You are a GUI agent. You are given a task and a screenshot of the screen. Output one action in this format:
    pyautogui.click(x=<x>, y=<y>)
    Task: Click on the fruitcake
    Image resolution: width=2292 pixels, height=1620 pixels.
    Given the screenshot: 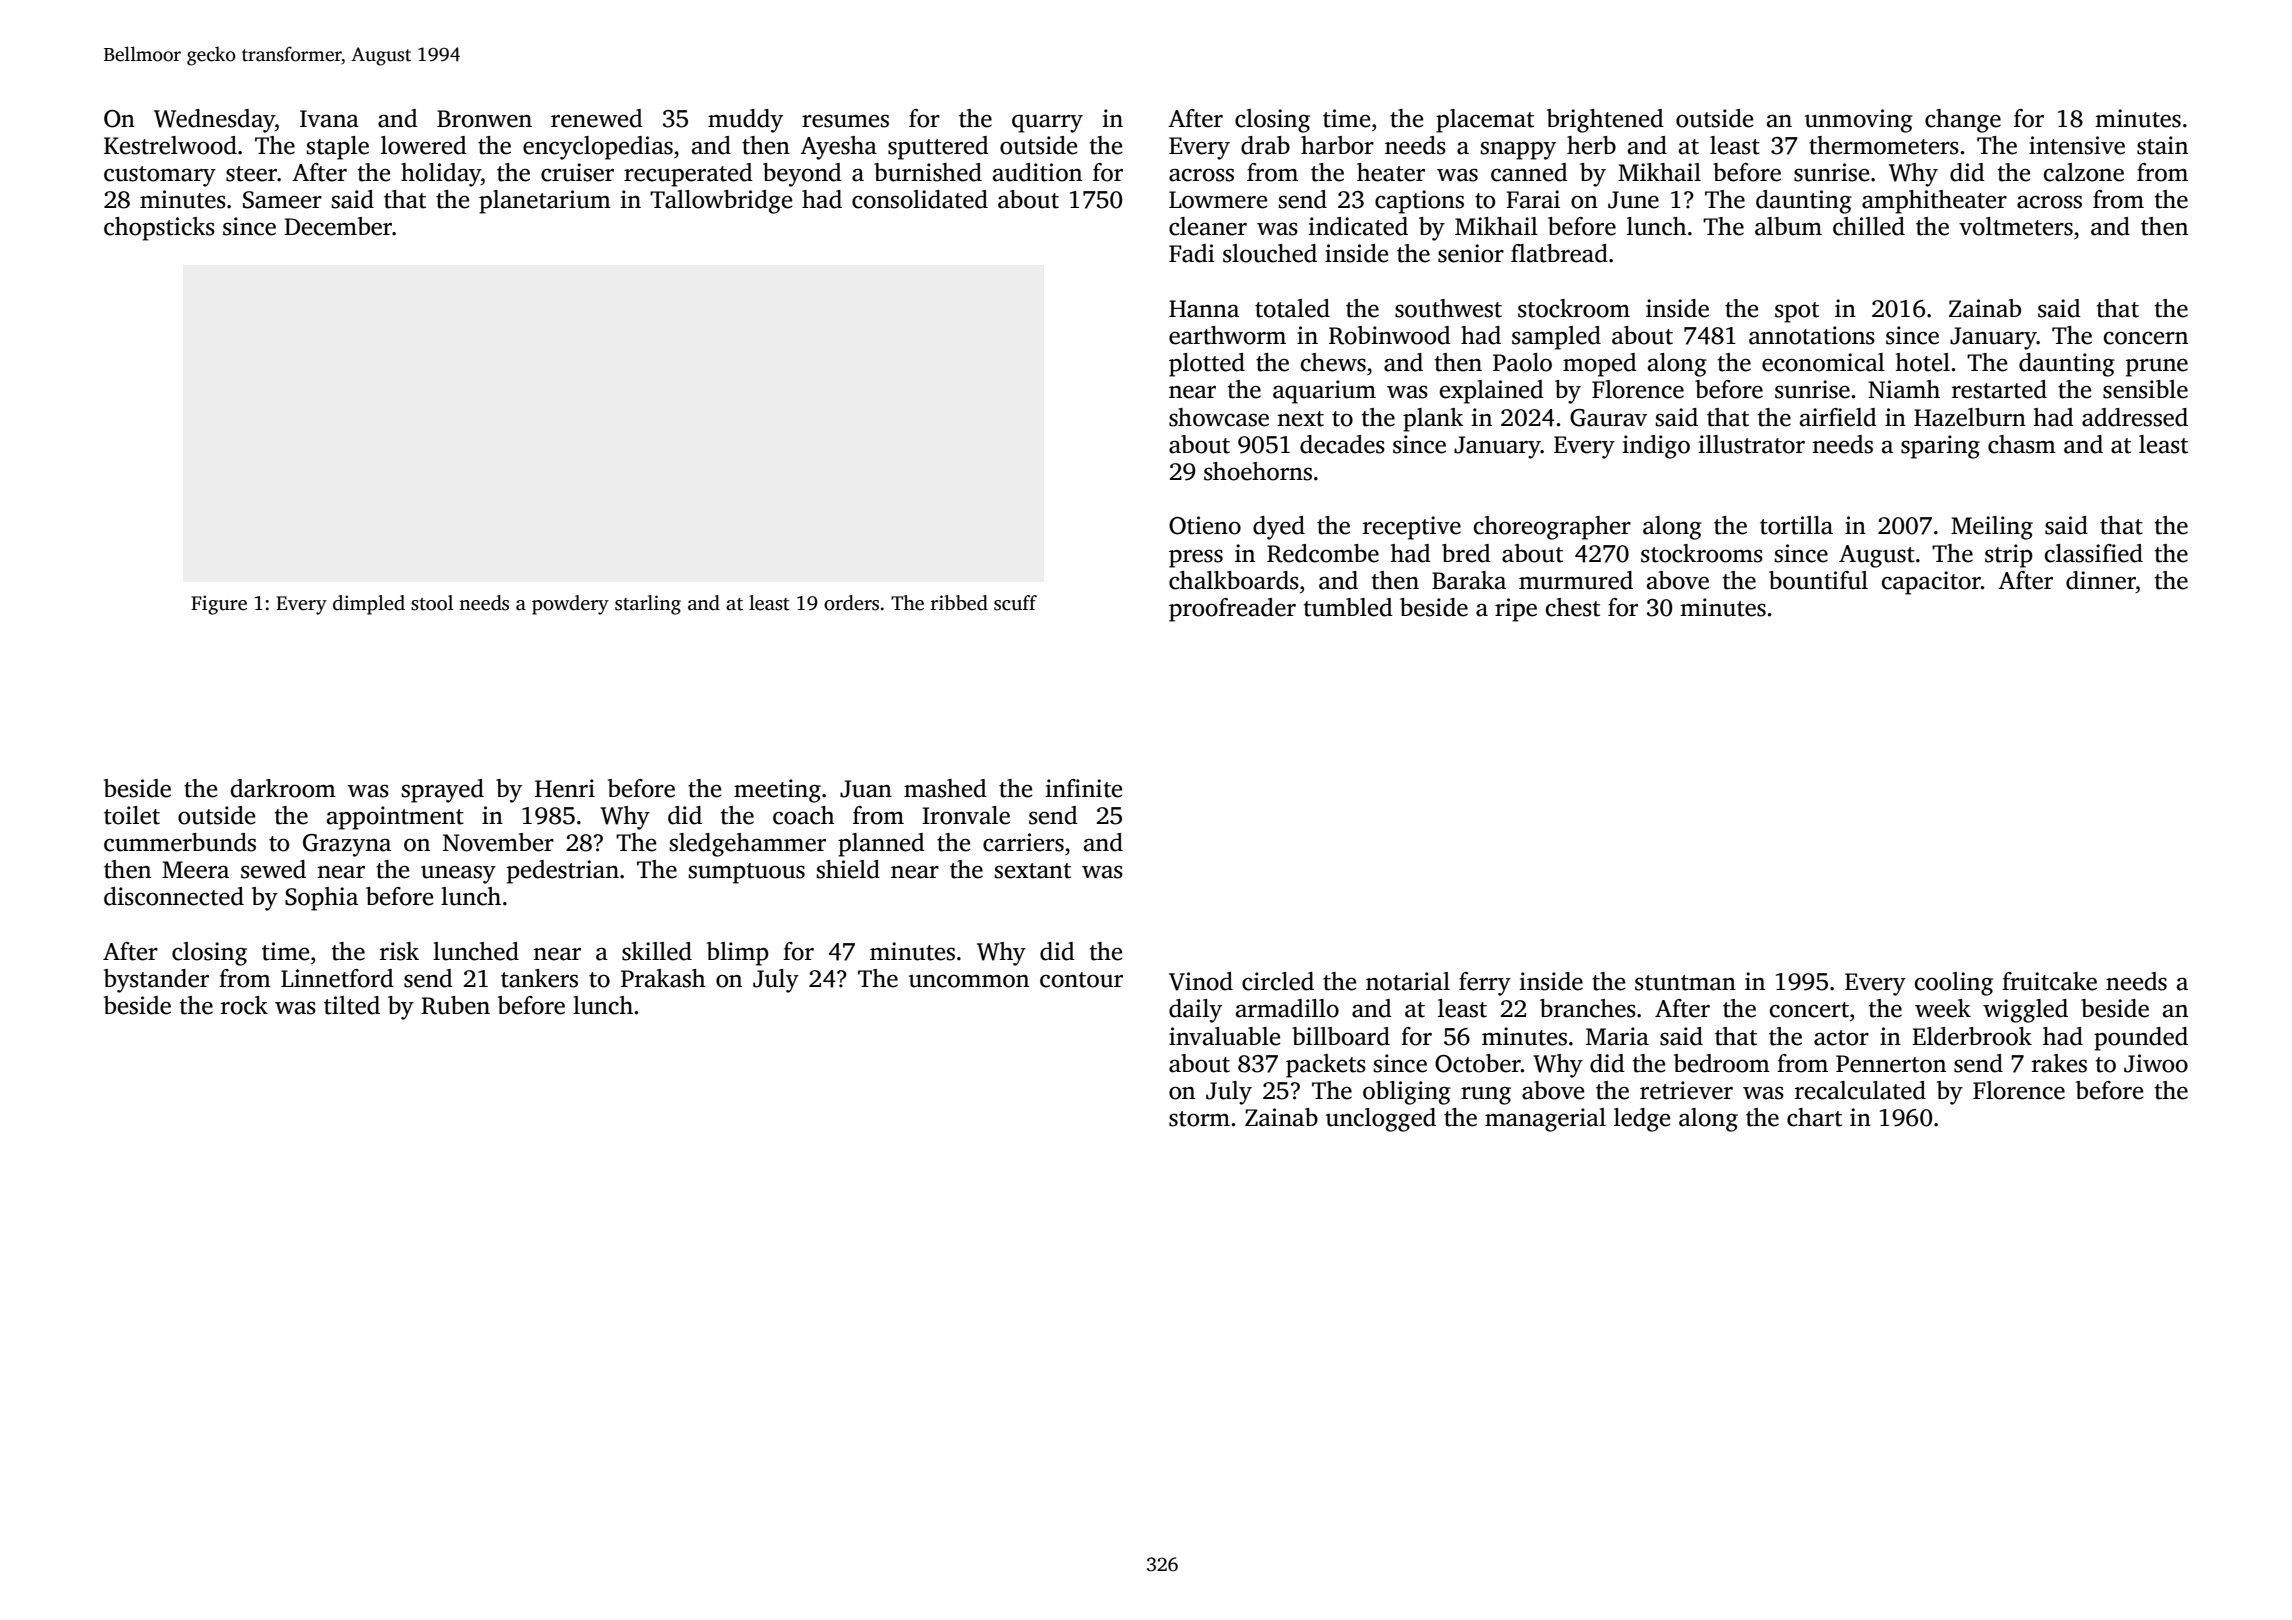 What is the action you would take?
    pyautogui.click(x=2049, y=981)
